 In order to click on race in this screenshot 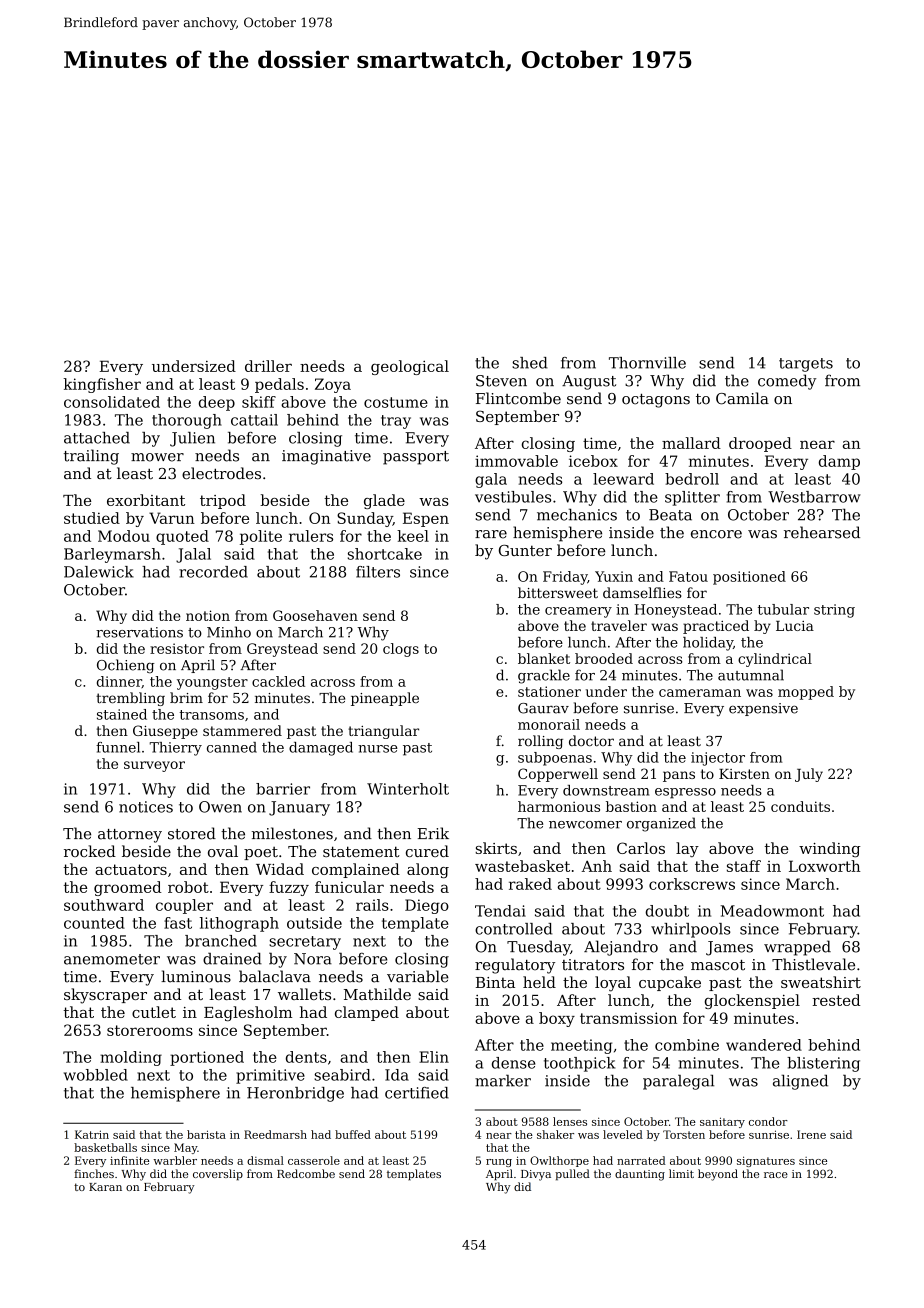, I will do `click(776, 1175)`.
